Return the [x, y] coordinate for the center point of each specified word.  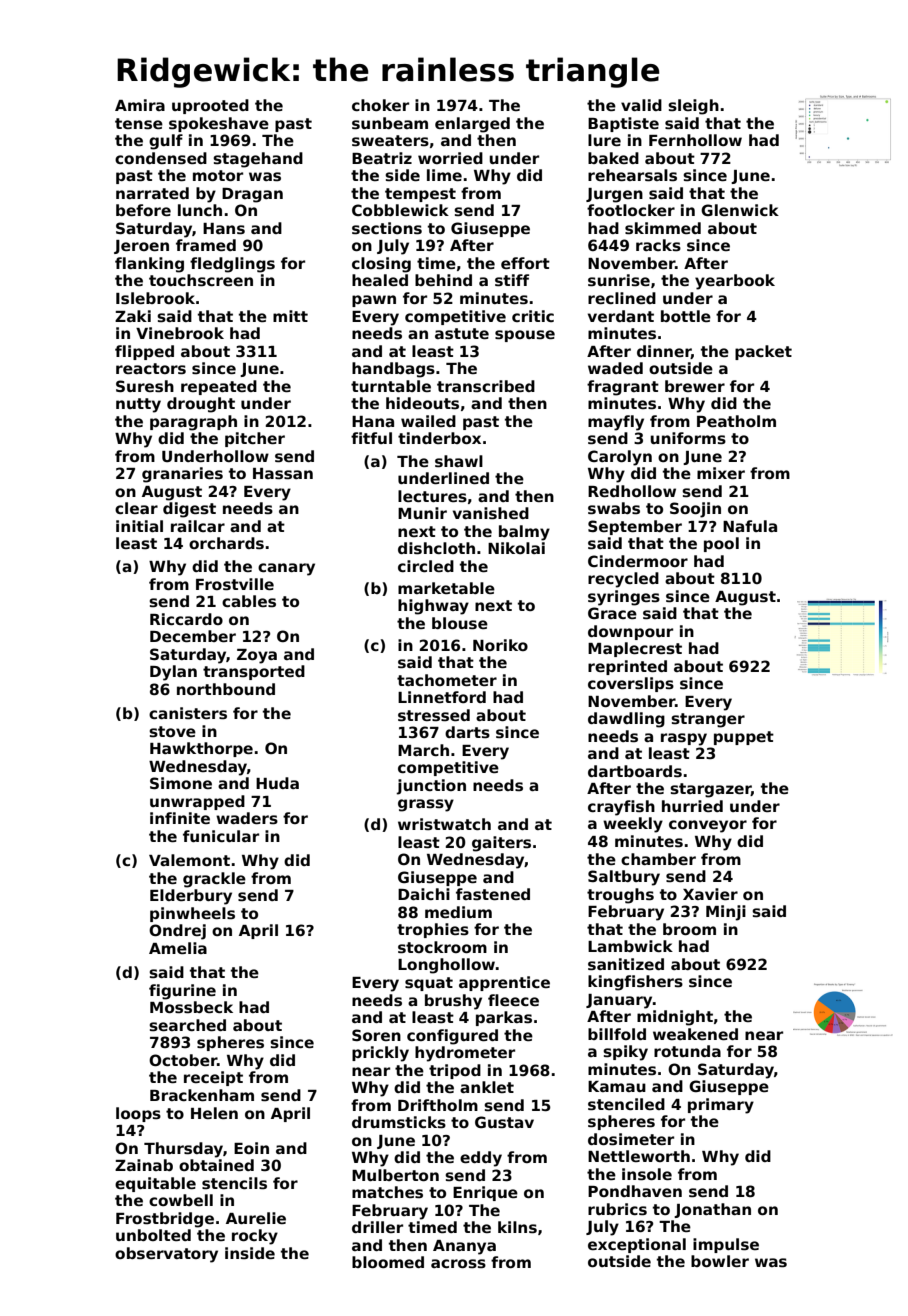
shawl [459, 461]
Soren [376, 1035]
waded [615, 368]
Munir [422, 513]
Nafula [750, 526]
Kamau [617, 1086]
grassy [426, 805]
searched [187, 1025]
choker [380, 105]
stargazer [710, 790]
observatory [166, 1255]
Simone [181, 783]
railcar [198, 526]
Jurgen [614, 195]
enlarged [472, 125]
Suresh [145, 386]
